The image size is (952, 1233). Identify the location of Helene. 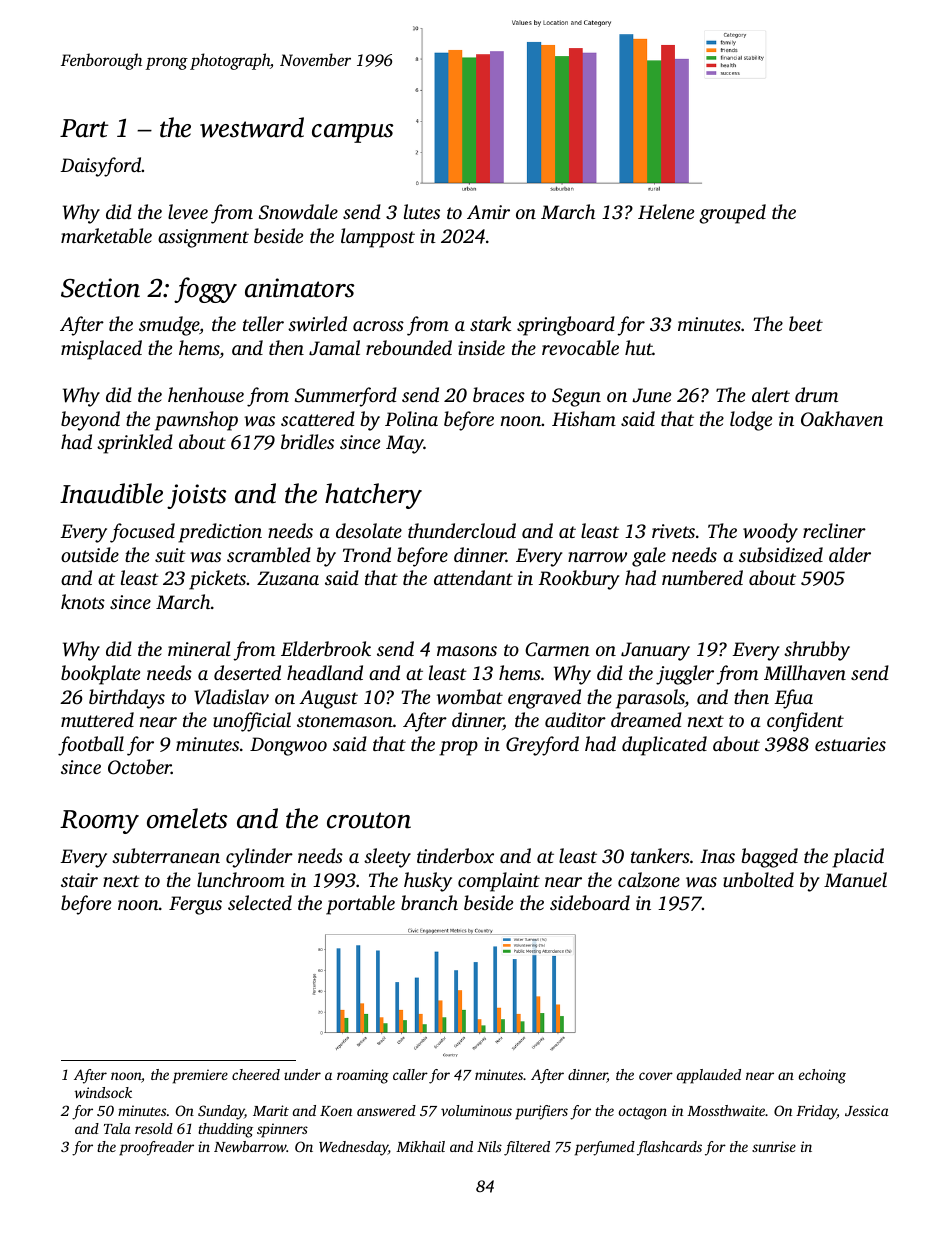
(666, 211).
